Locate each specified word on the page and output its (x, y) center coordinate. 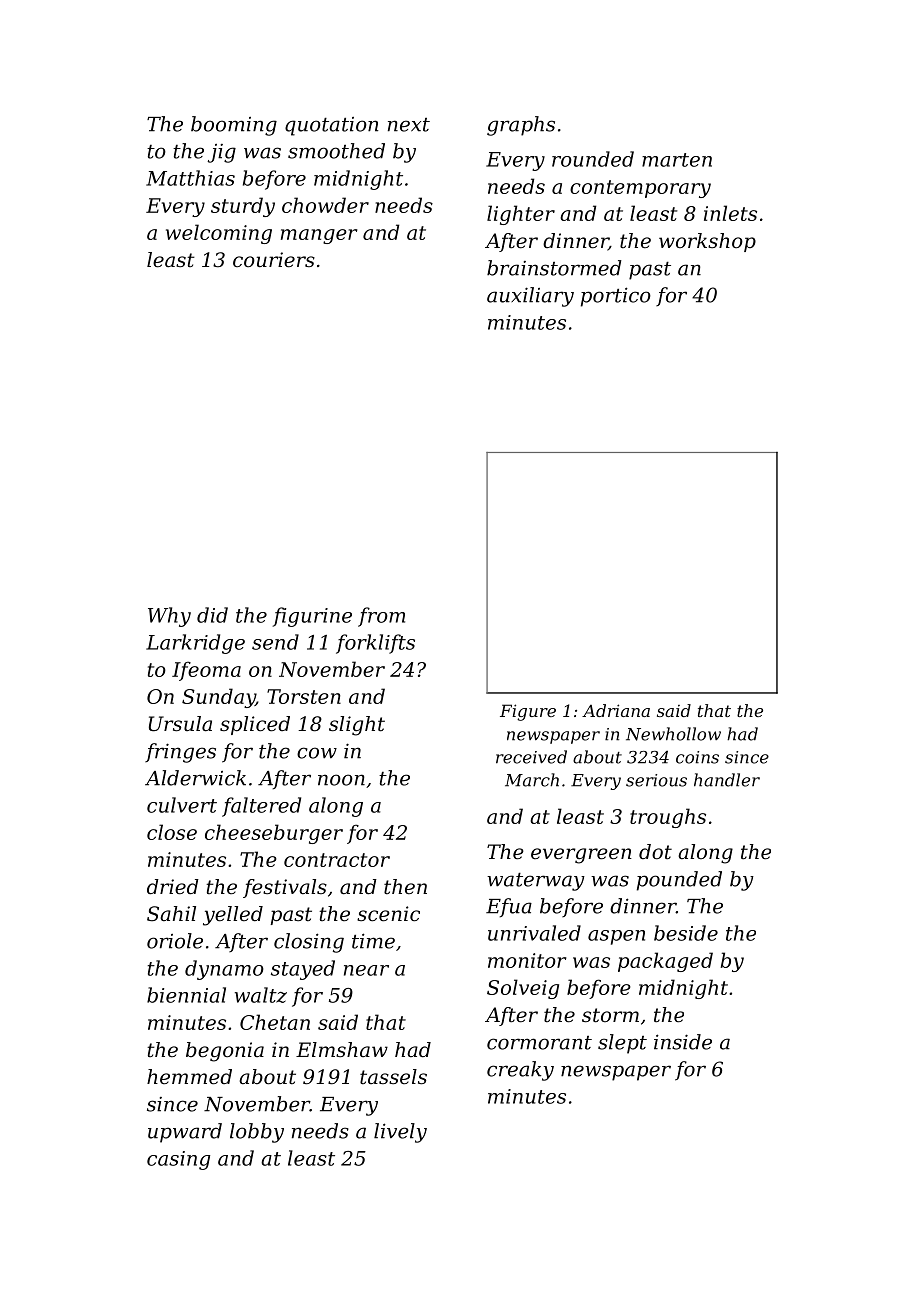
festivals (285, 888)
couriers (274, 260)
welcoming (219, 234)
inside (683, 1042)
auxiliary (530, 297)
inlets (730, 213)
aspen (616, 937)
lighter (521, 215)
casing (178, 1160)
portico (616, 297)
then (405, 887)
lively (400, 1133)
